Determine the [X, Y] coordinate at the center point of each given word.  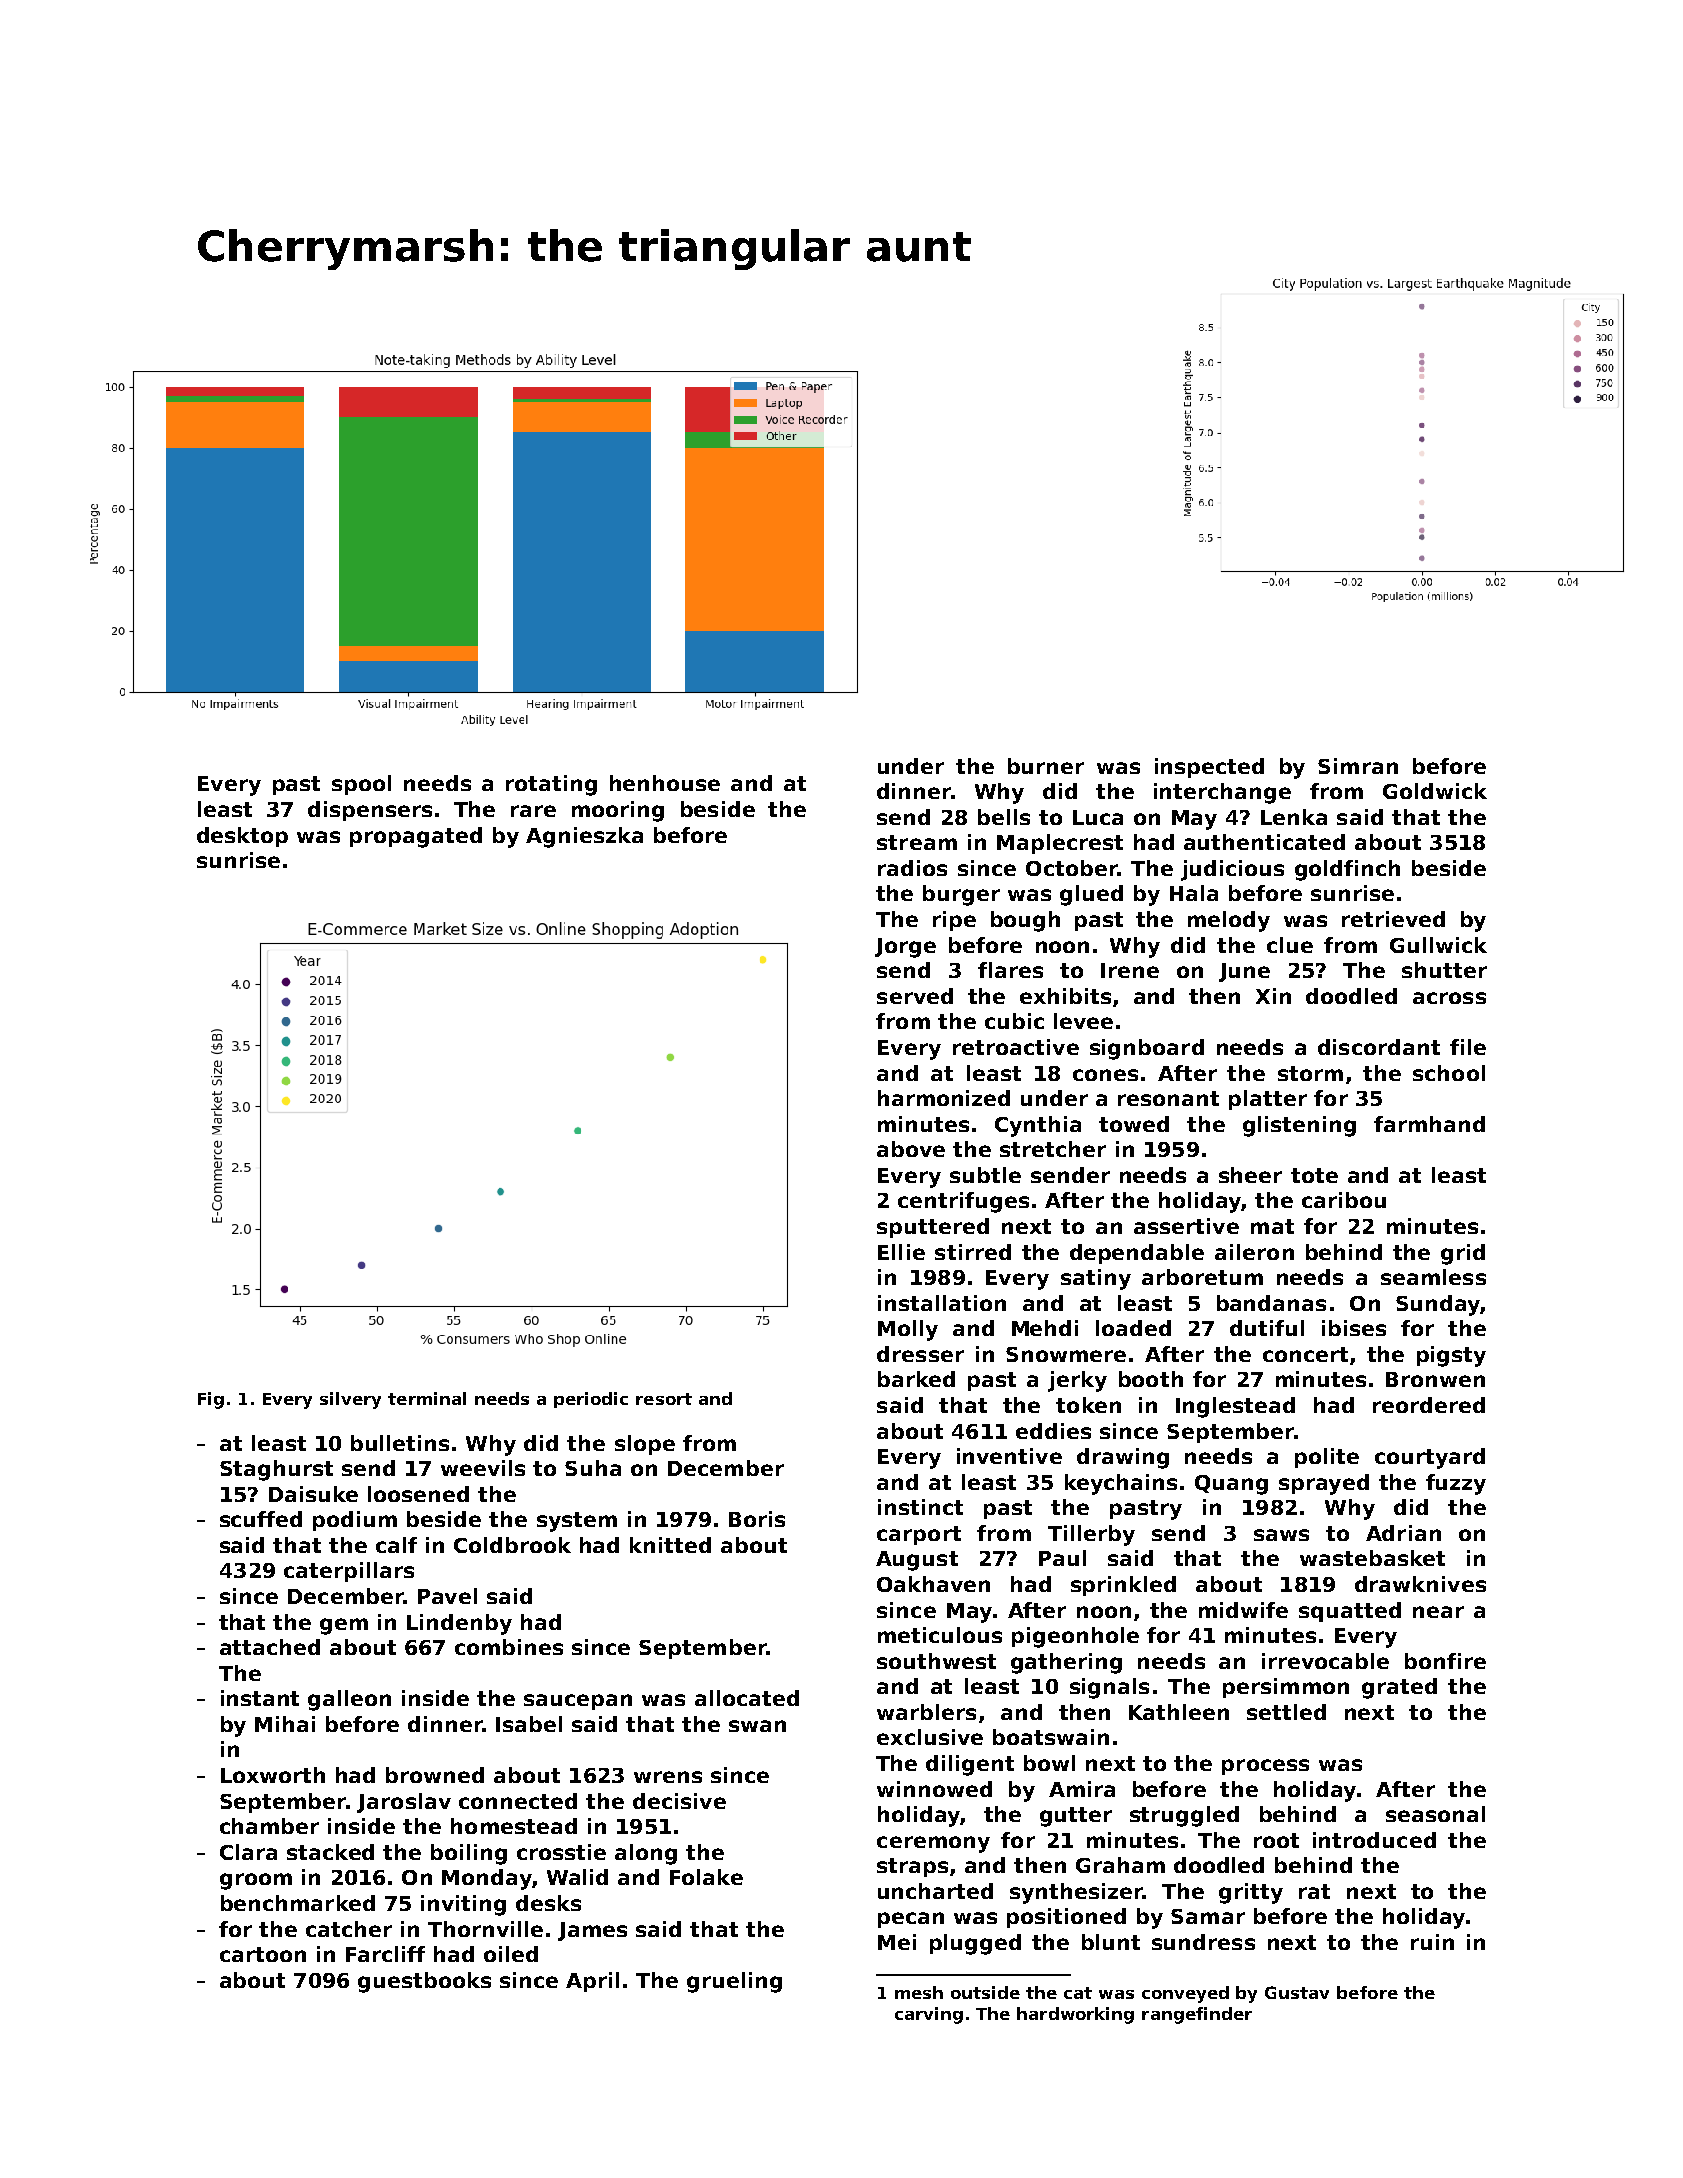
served [915, 996]
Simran [1358, 766]
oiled [511, 1954]
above [911, 1149]
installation [942, 1303]
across [1449, 998]
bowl [1049, 1763]
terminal [427, 1398]
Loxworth [273, 1775]
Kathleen [1179, 1712]
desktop [242, 837]
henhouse [665, 783]
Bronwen [1435, 1379]
